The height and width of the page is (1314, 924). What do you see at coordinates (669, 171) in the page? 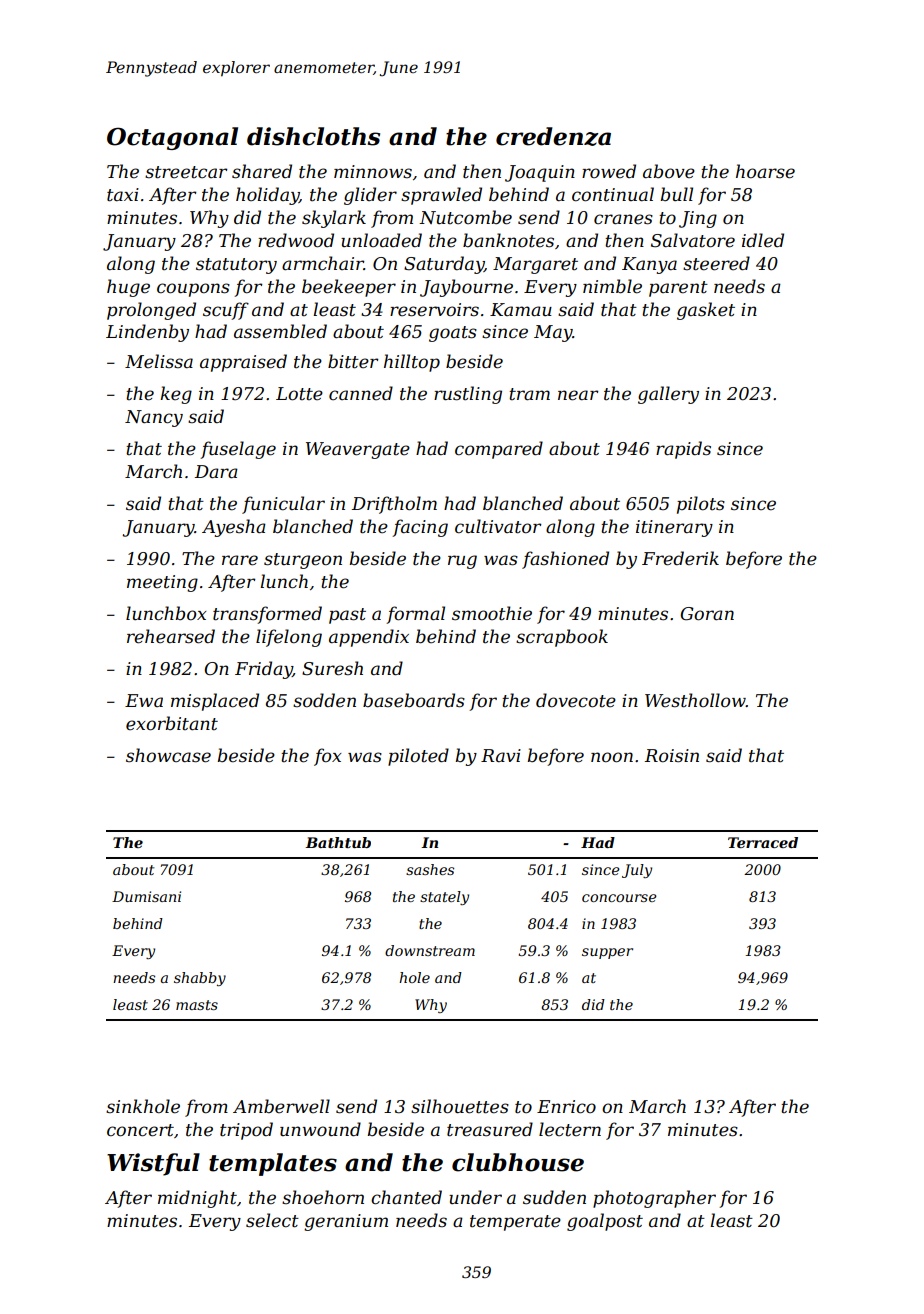
I see `above` at bounding box center [669, 171].
